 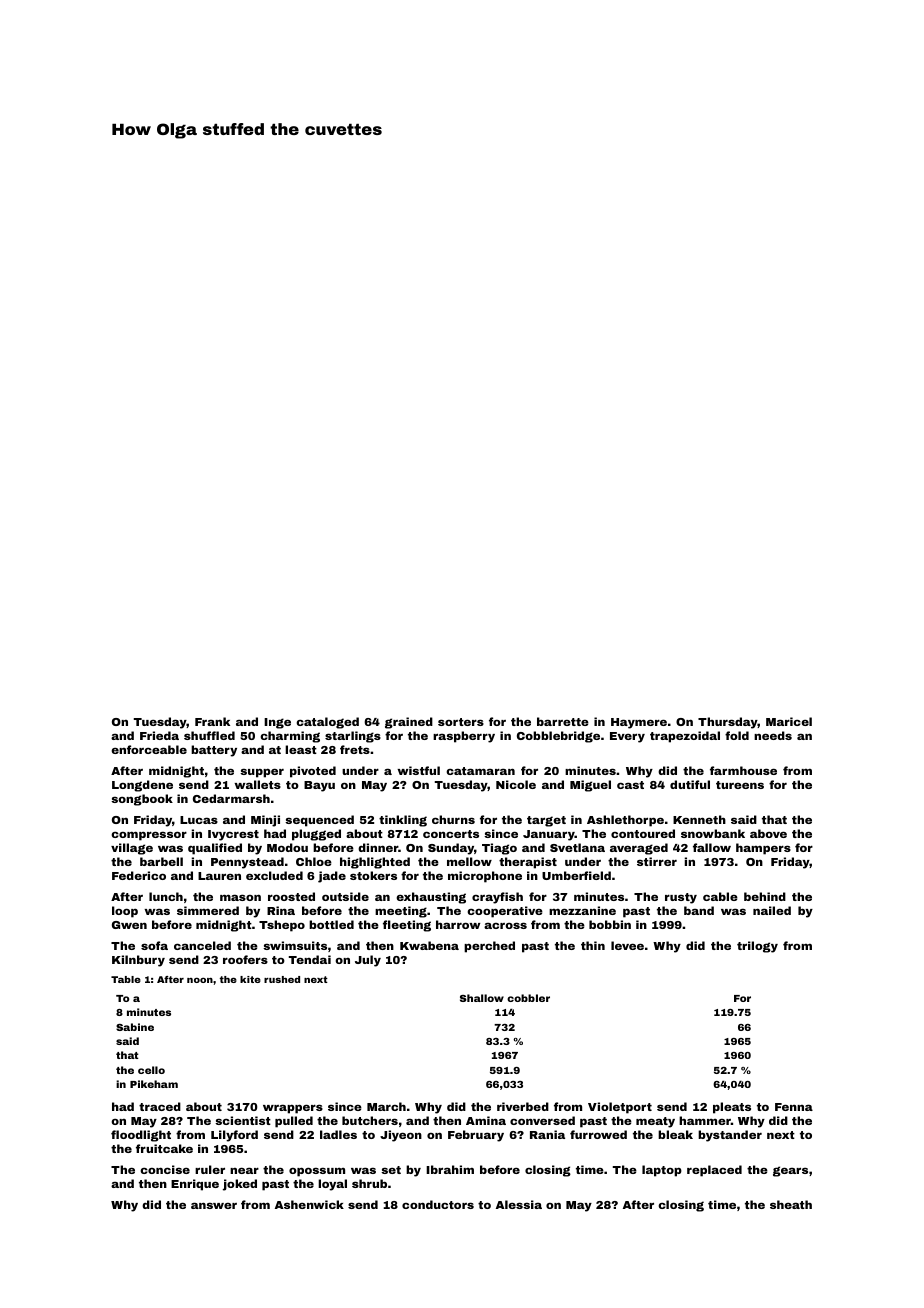 I want to click on rusty, so click(x=681, y=898).
